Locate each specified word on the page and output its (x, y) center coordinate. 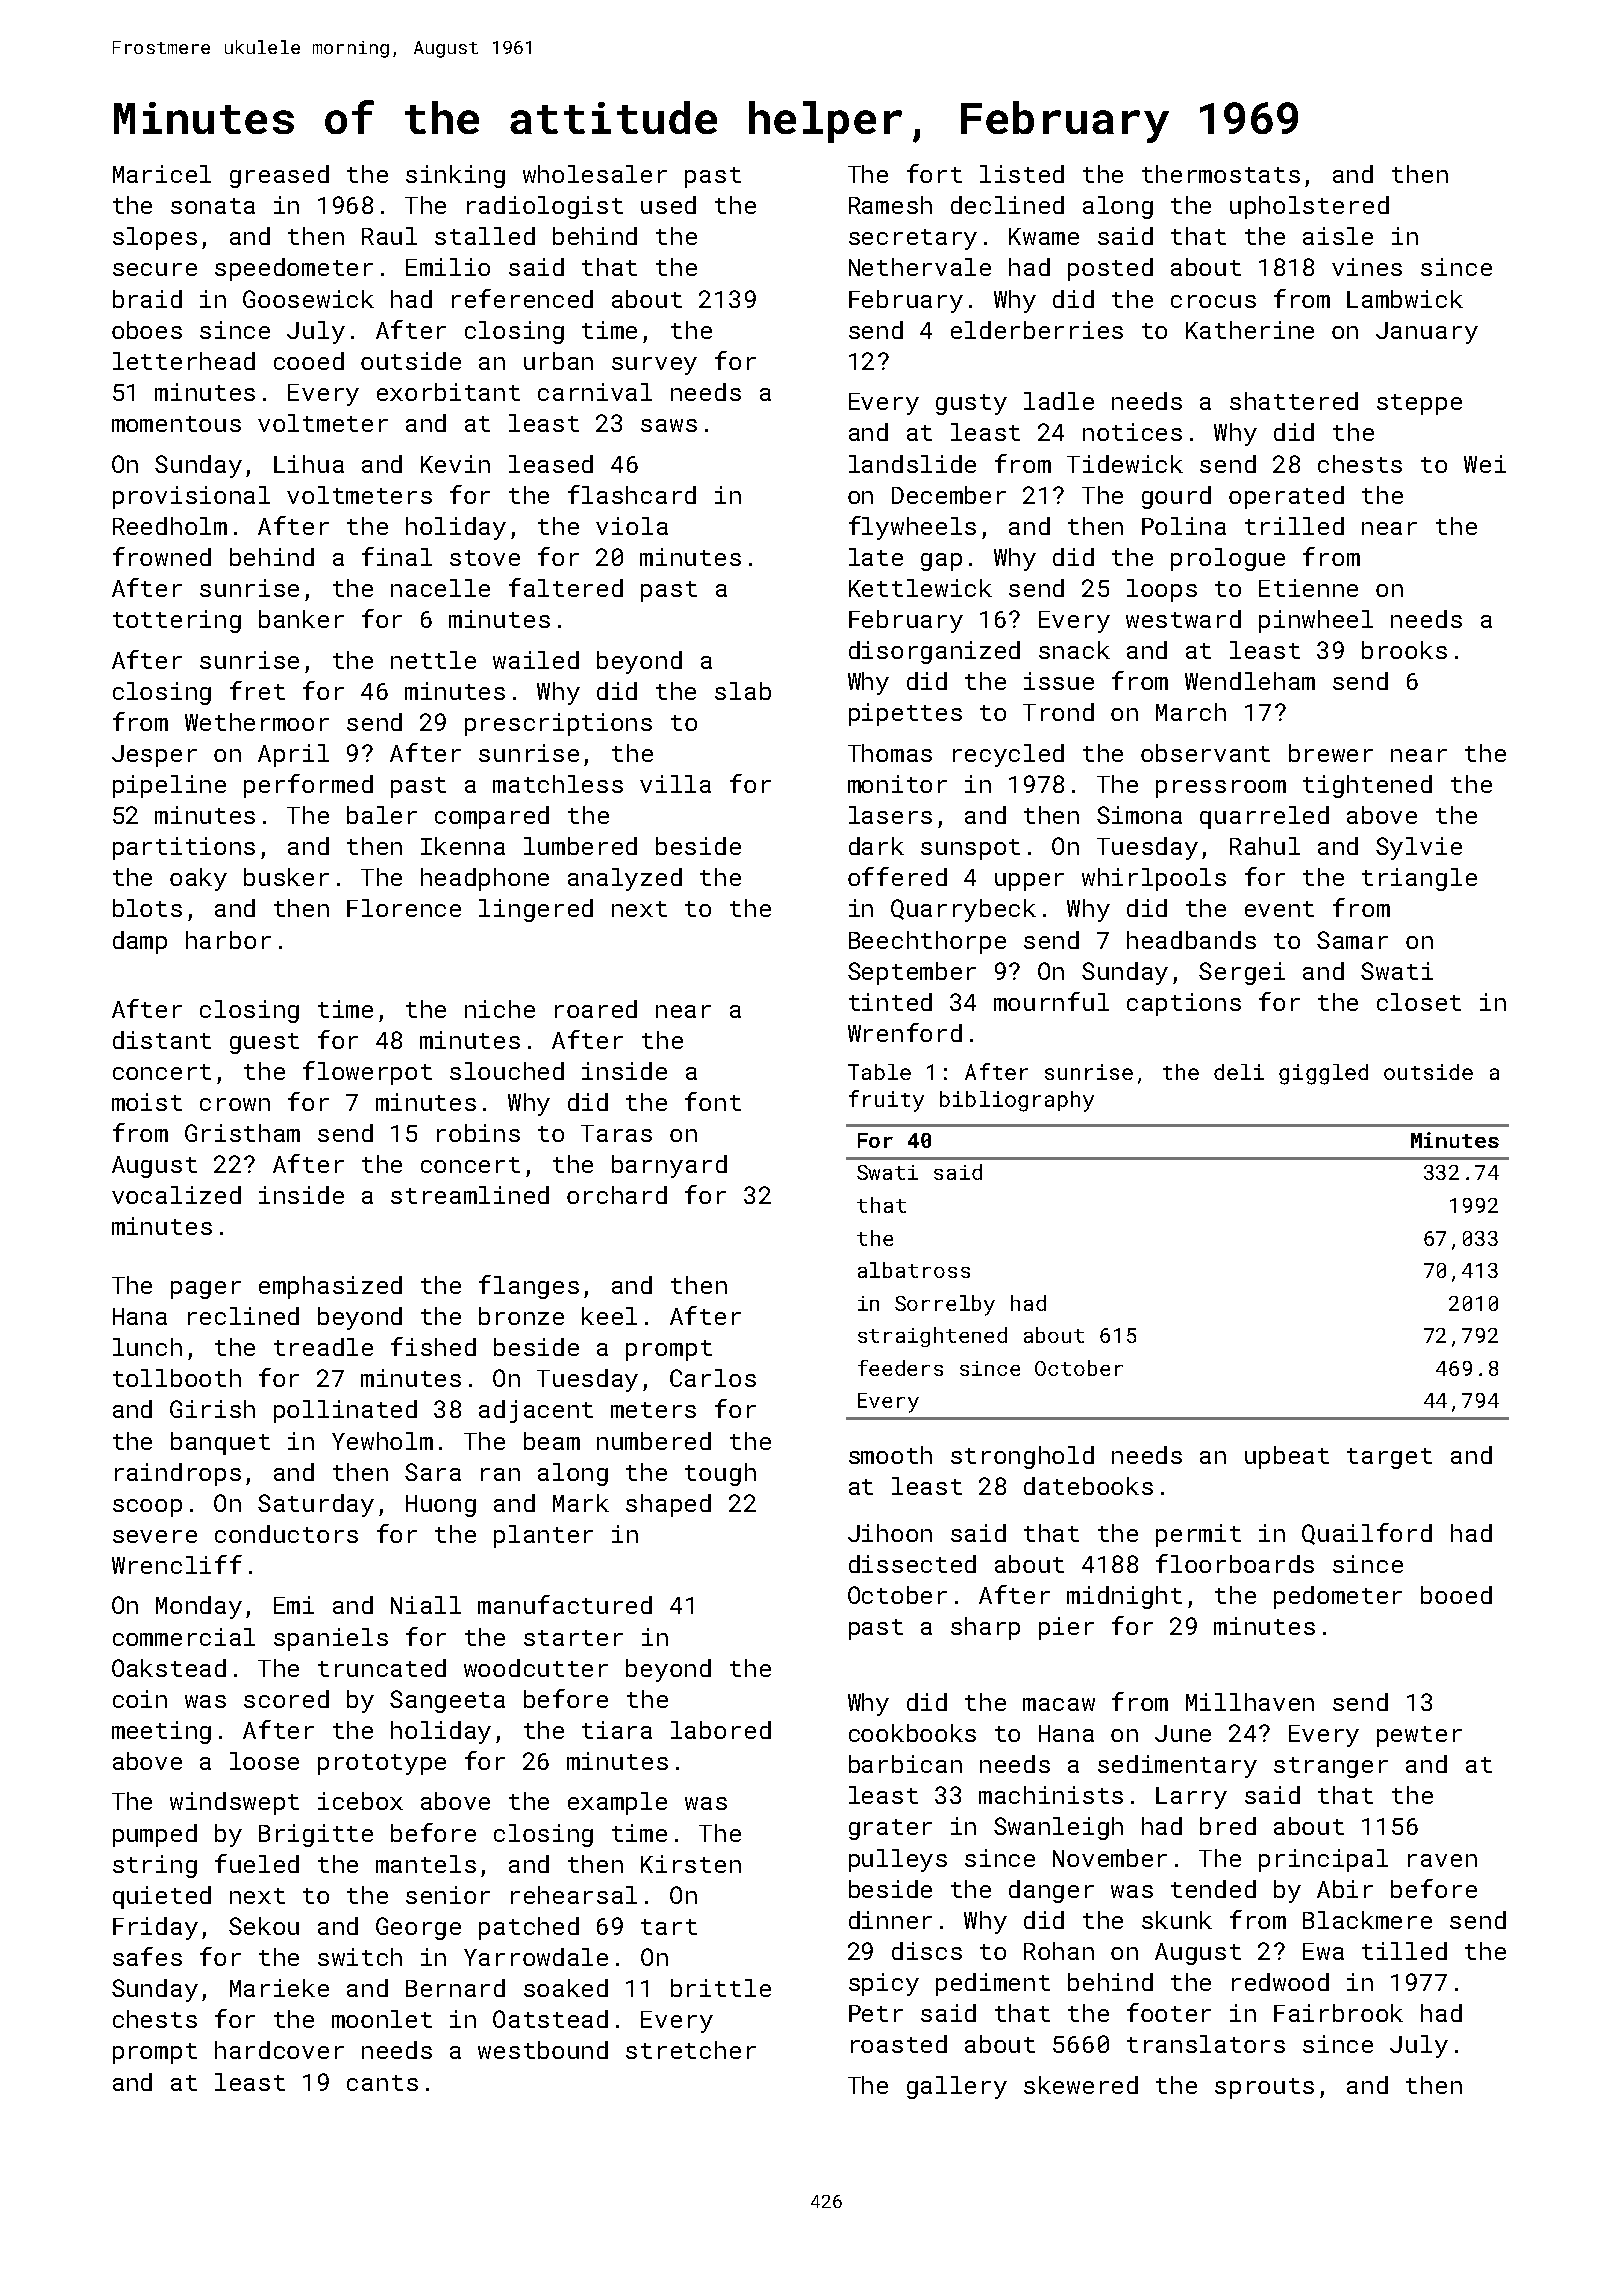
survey (654, 366)
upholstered (1309, 207)
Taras (616, 1133)
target (1389, 1458)
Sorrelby (945, 1305)
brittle (721, 1988)
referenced (522, 298)
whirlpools (1154, 879)
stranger (1331, 1767)
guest (264, 1043)
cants (382, 2083)
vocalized (176, 1195)
